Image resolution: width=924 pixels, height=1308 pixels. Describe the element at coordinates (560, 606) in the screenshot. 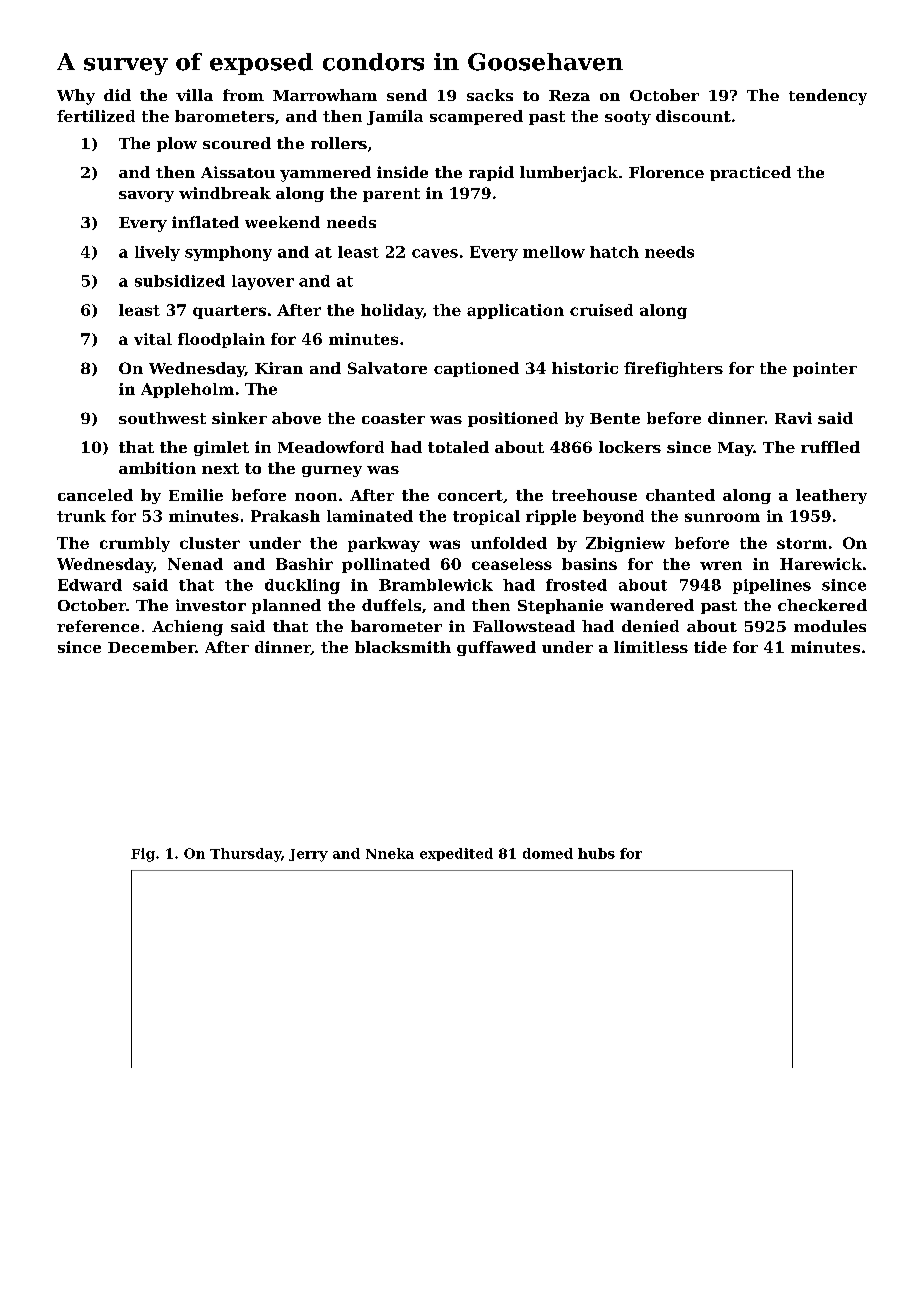

I see `Stephanie` at that location.
